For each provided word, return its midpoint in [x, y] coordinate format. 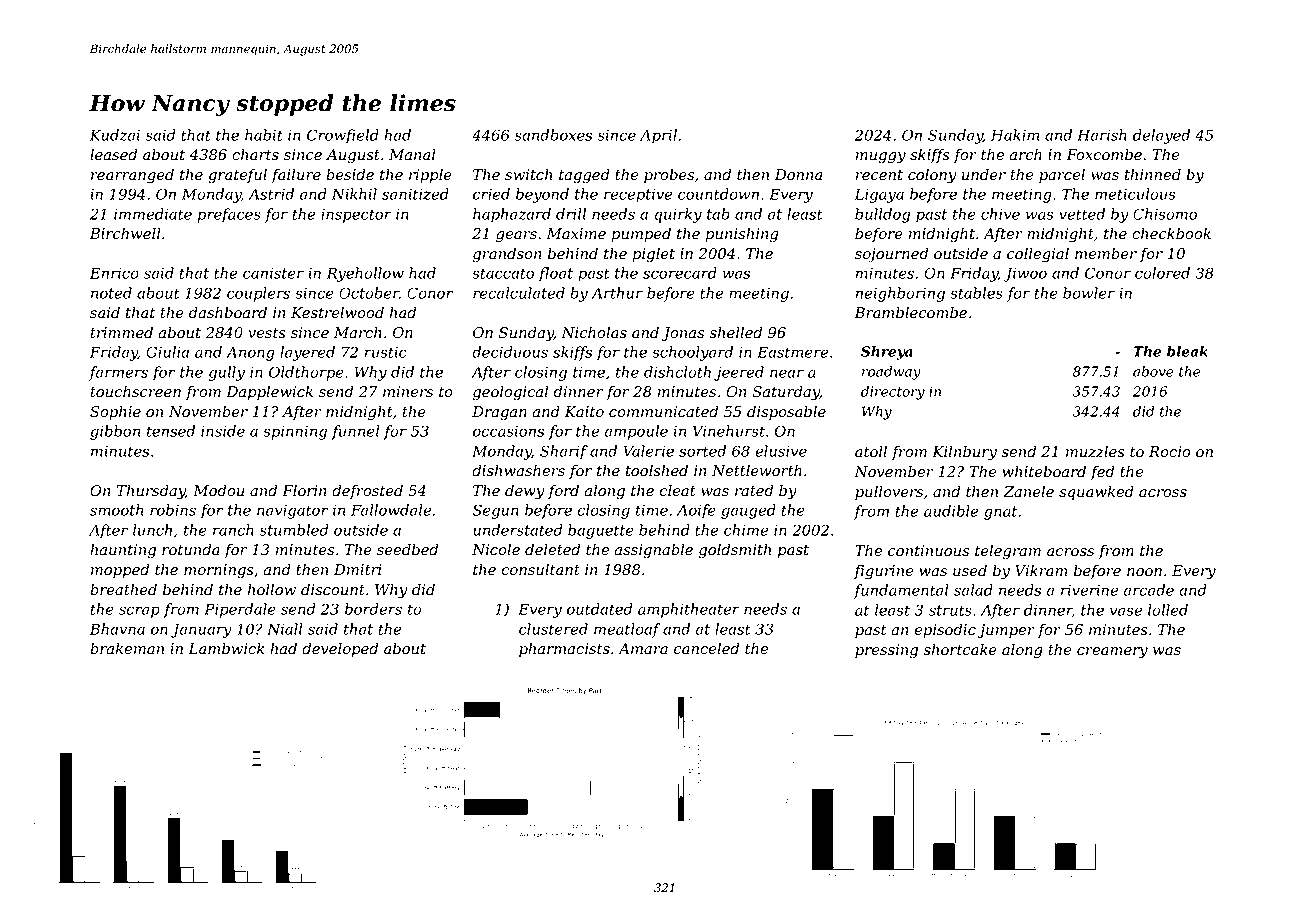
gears [516, 237]
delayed [1161, 136]
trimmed [121, 332]
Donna [798, 175]
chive [1000, 214]
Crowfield [343, 136]
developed [340, 649]
